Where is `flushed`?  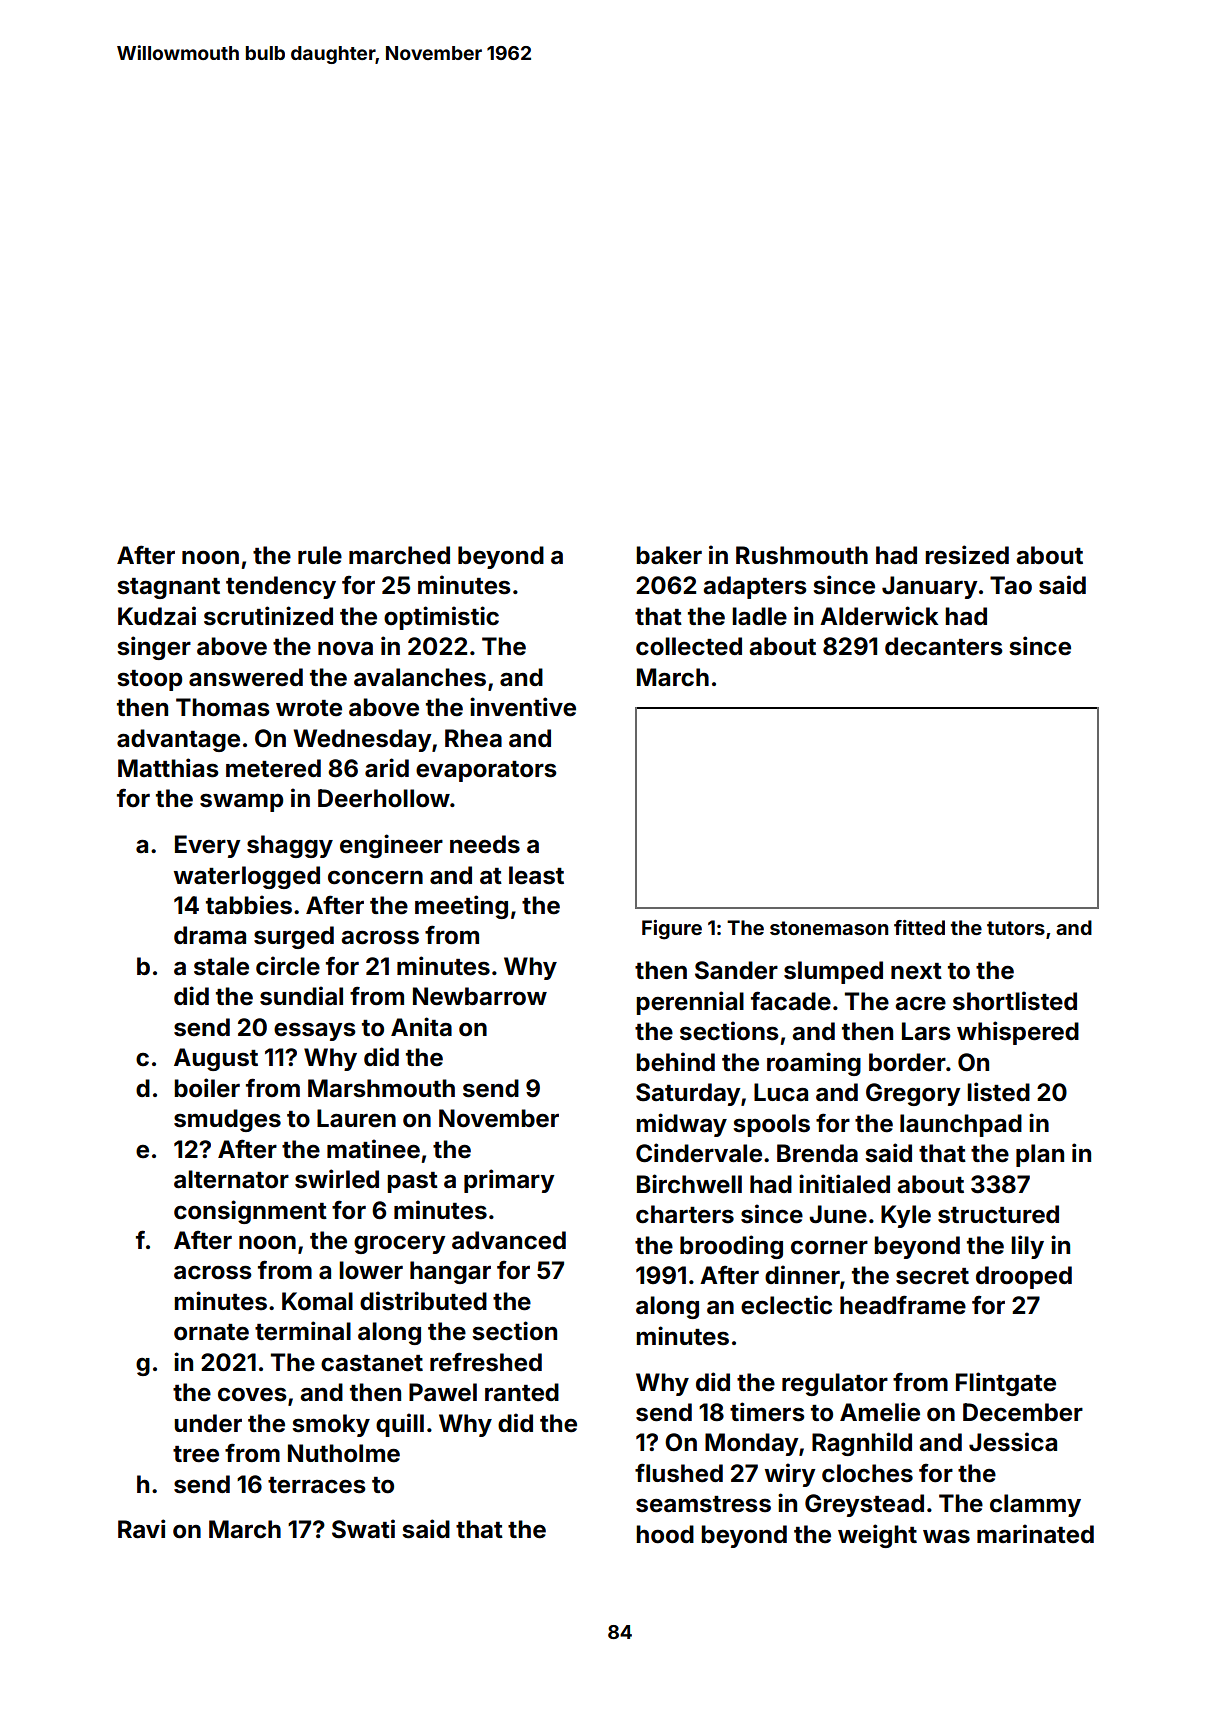 flushed is located at coordinates (679, 1473).
